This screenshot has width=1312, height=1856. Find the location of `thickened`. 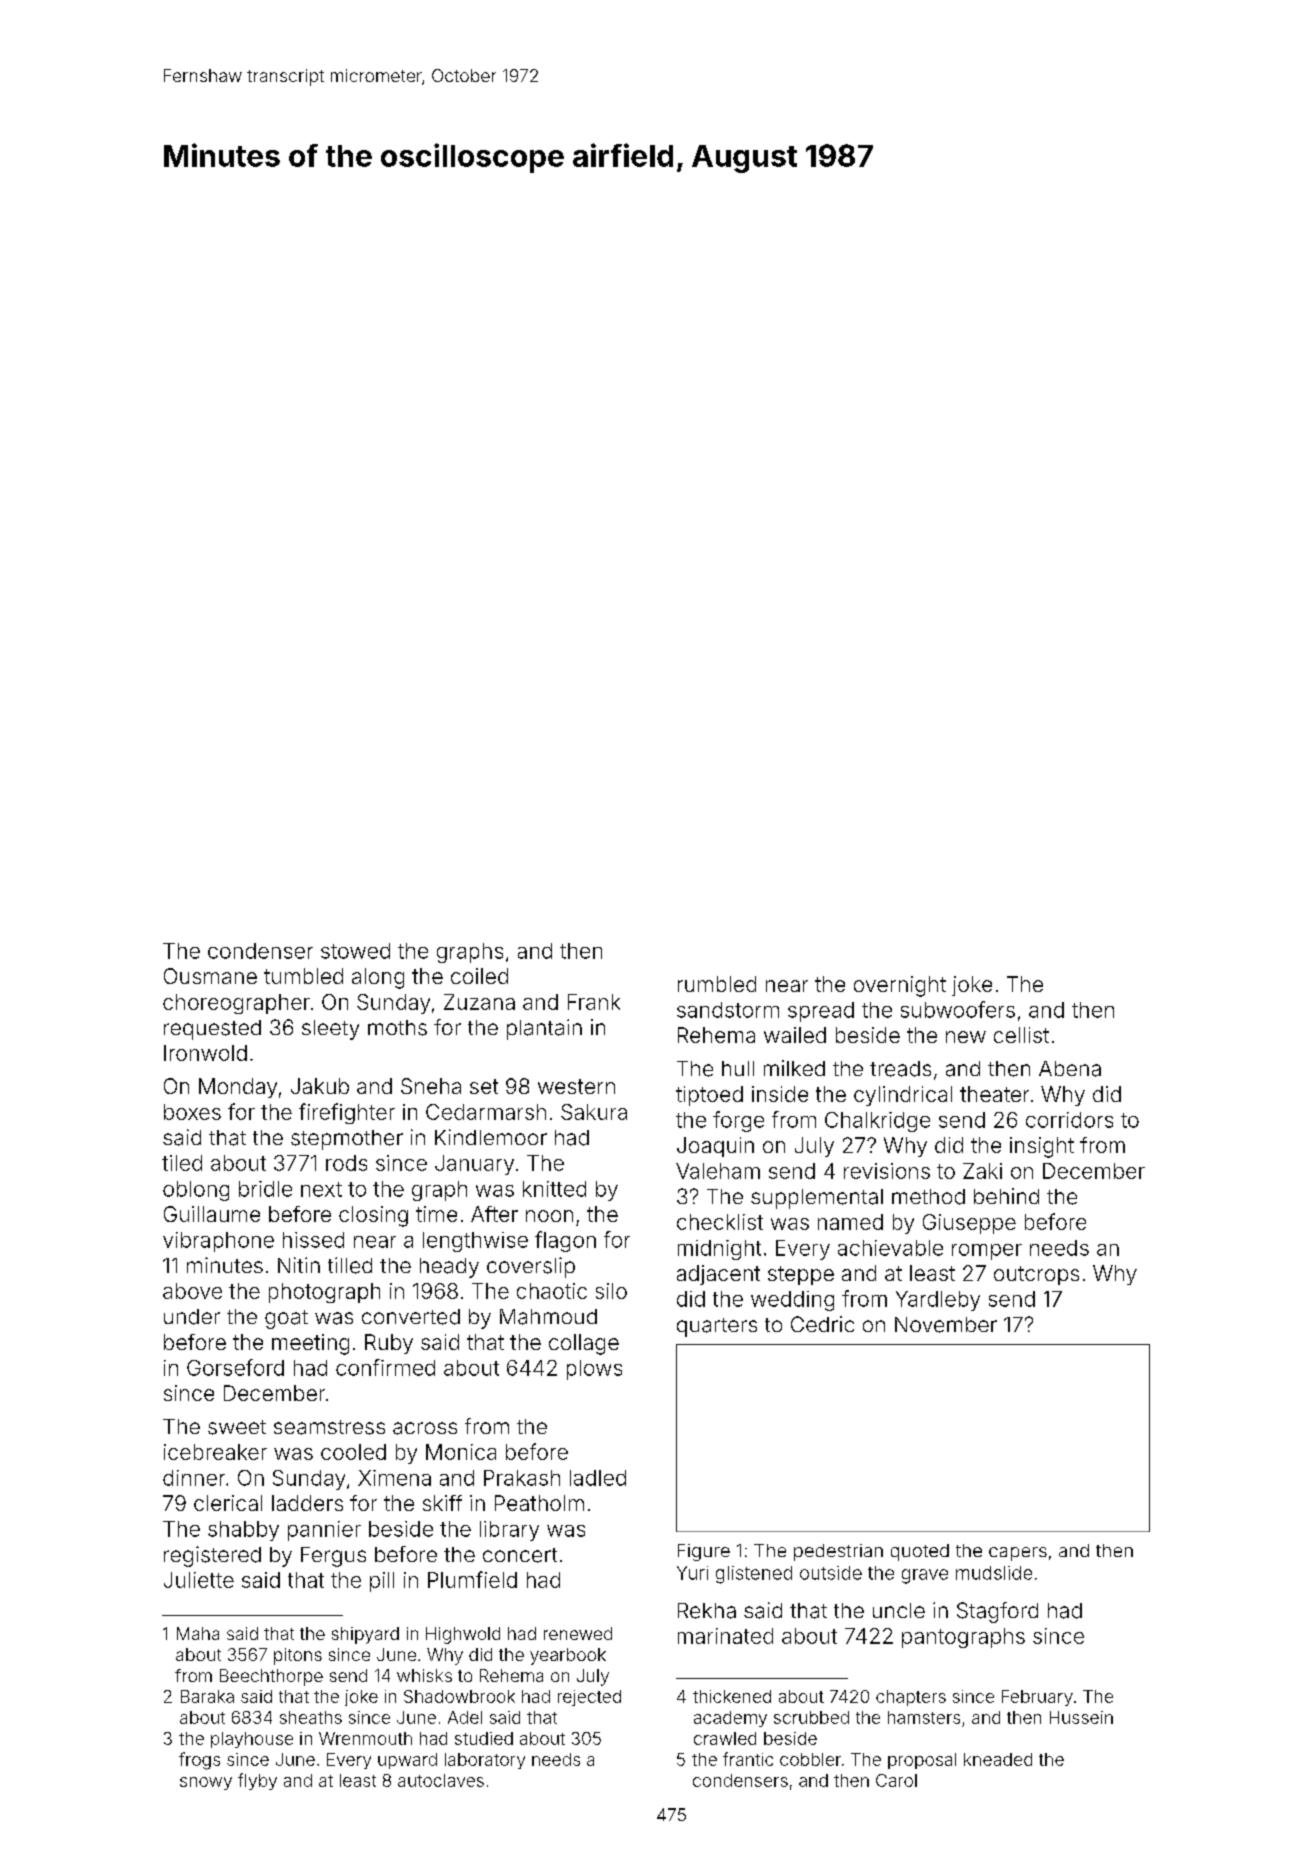

thickened is located at coordinates (732, 1696).
